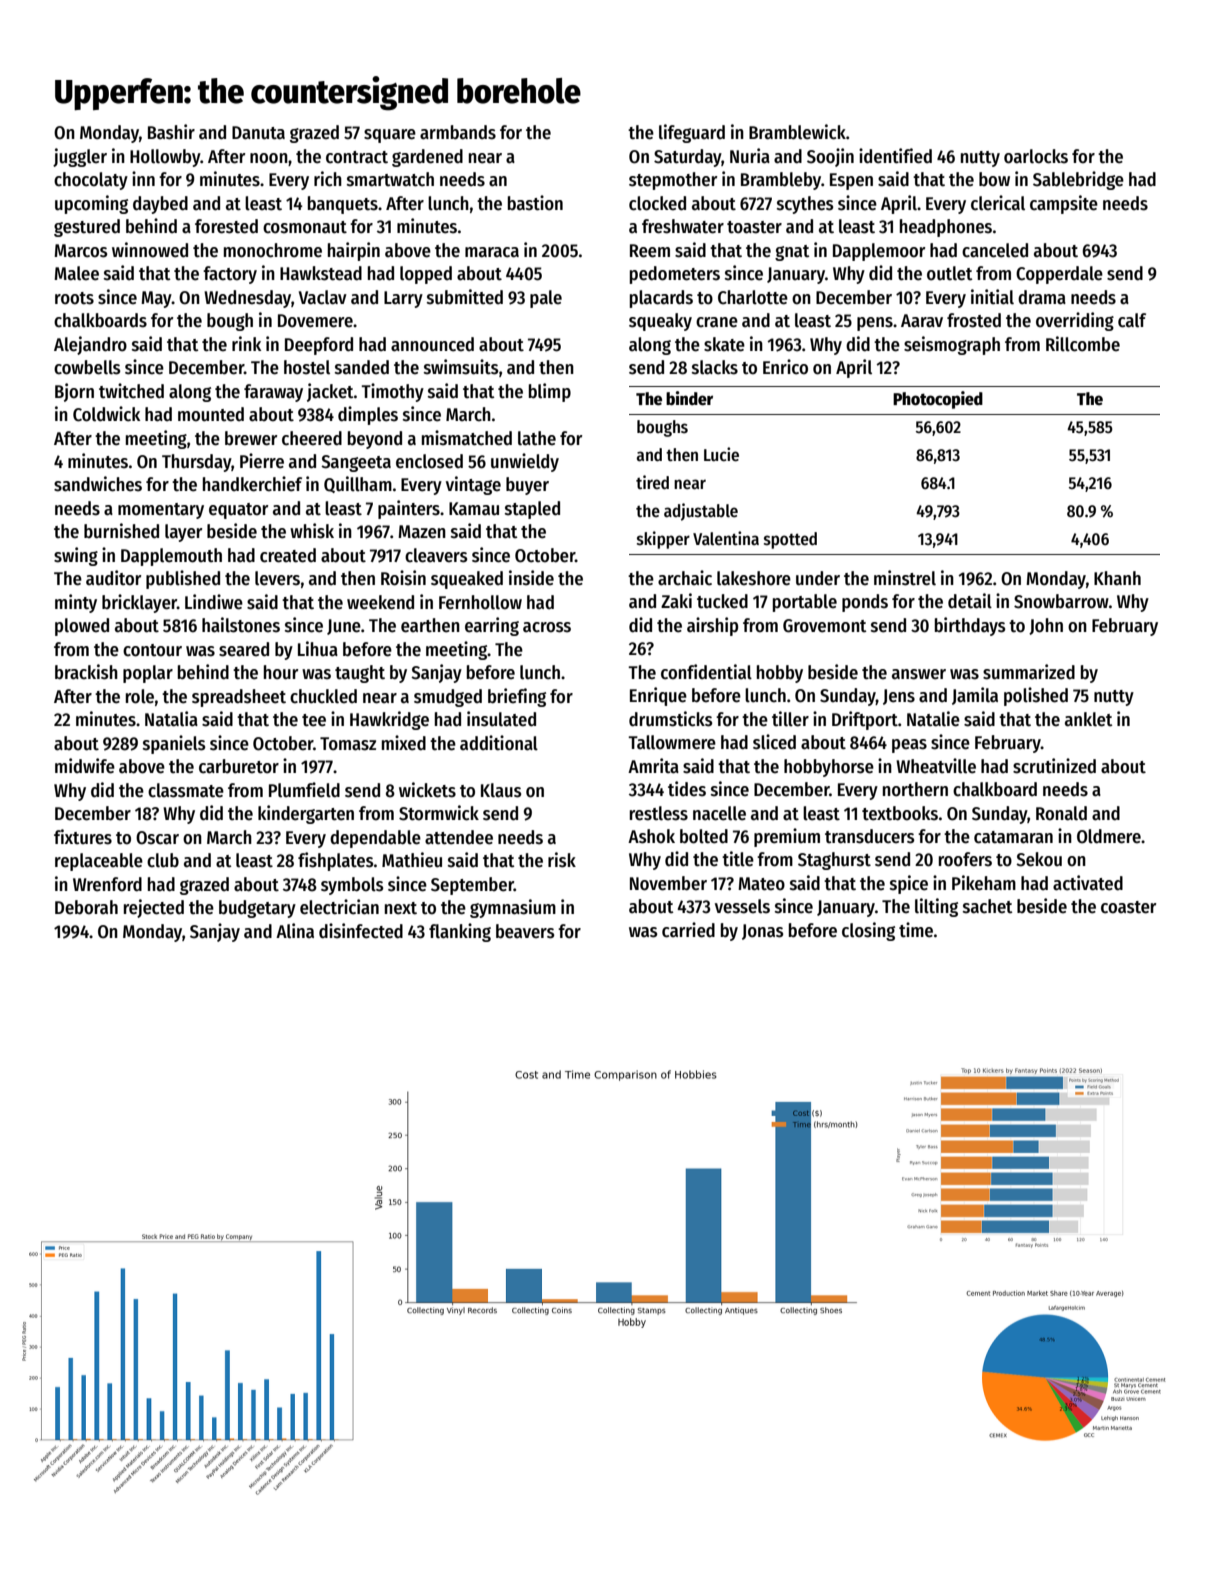 The width and height of the image is (1214, 1571). What do you see at coordinates (851, 181) in the image?
I see `Espen` at bounding box center [851, 181].
